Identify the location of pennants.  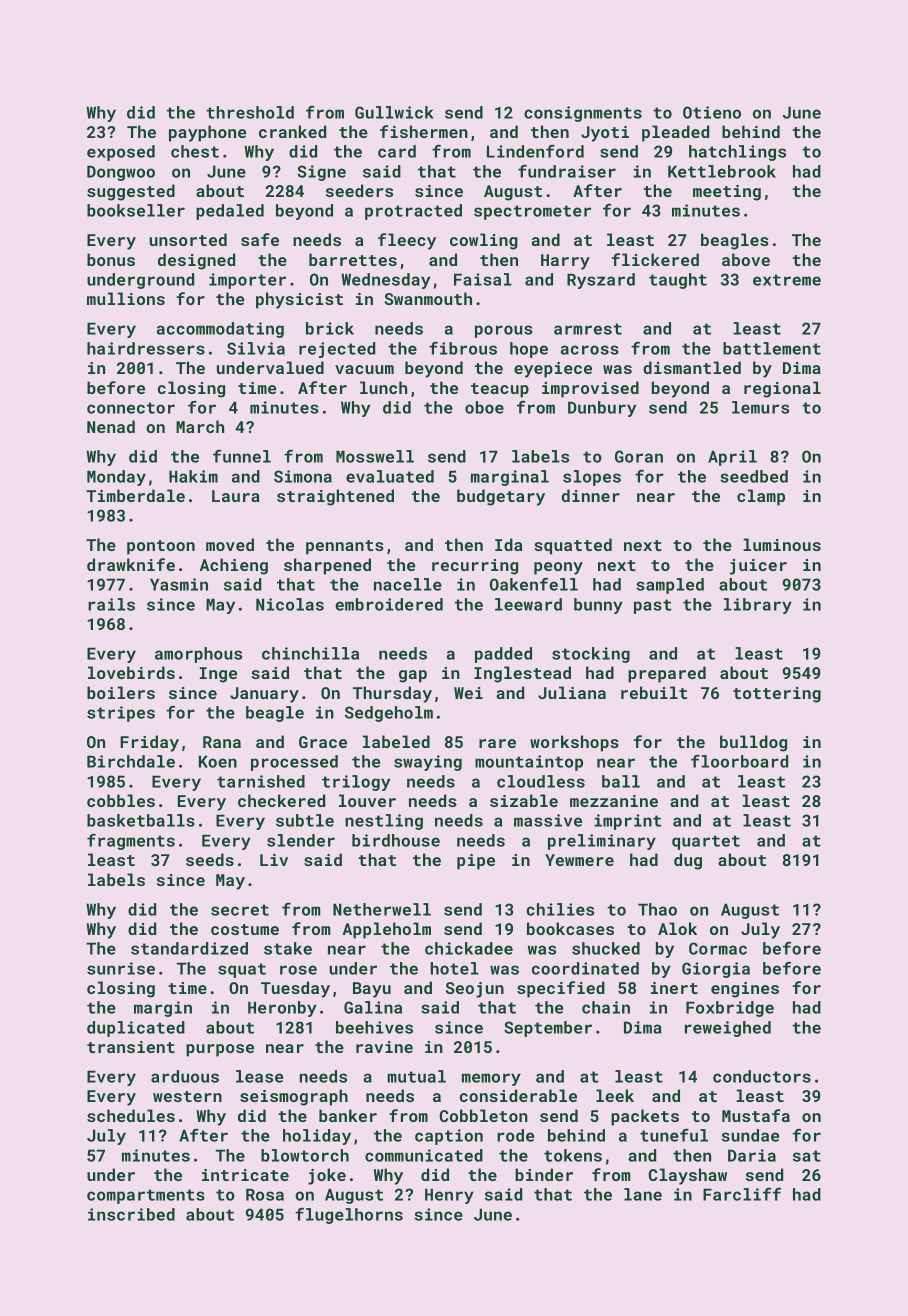
(345, 547).
